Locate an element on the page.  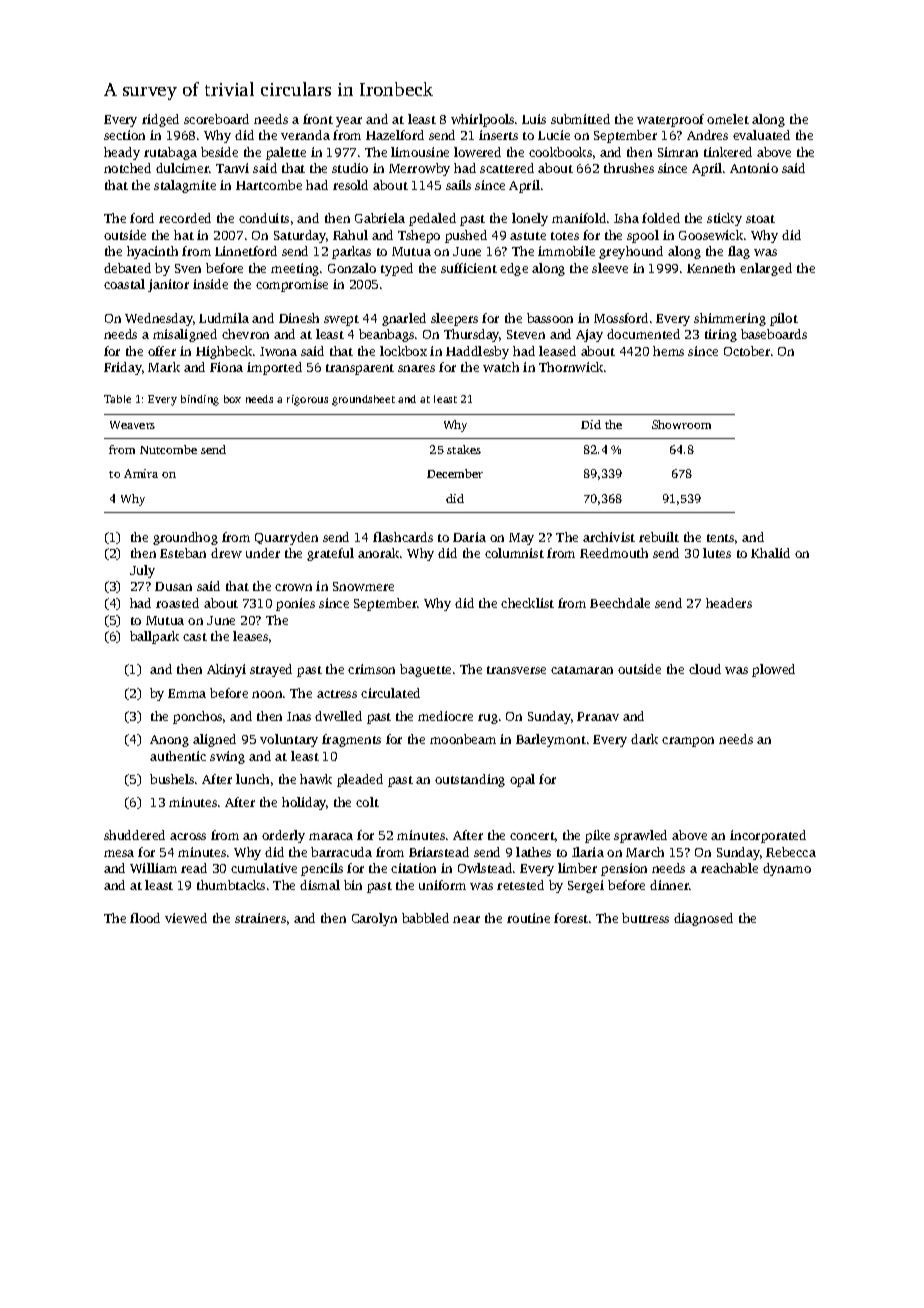
sleeve is located at coordinates (610, 268).
